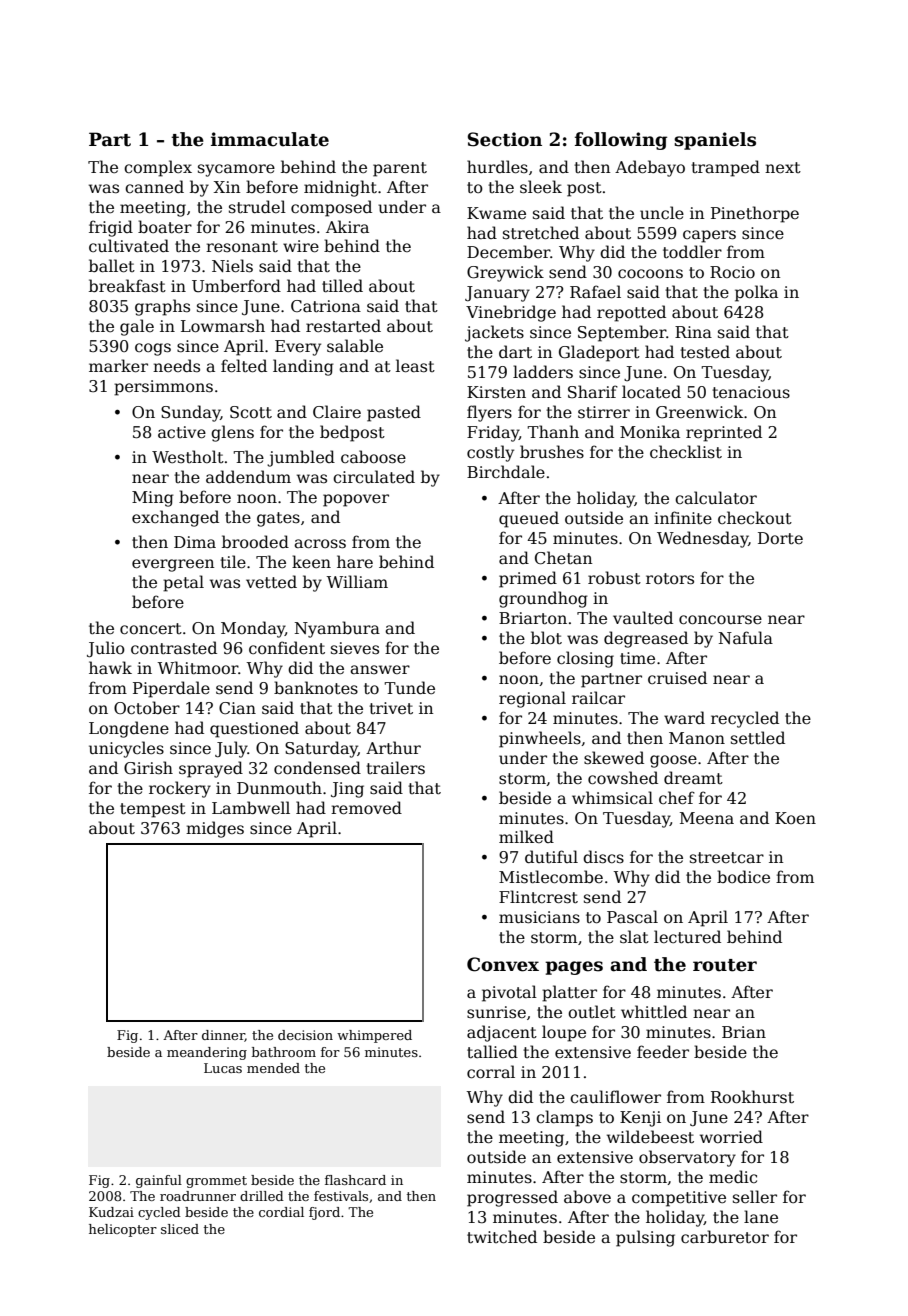 The height and width of the document is (1316, 908). Describe the element at coordinates (503, 964) in the document. I see `Convex` at that location.
